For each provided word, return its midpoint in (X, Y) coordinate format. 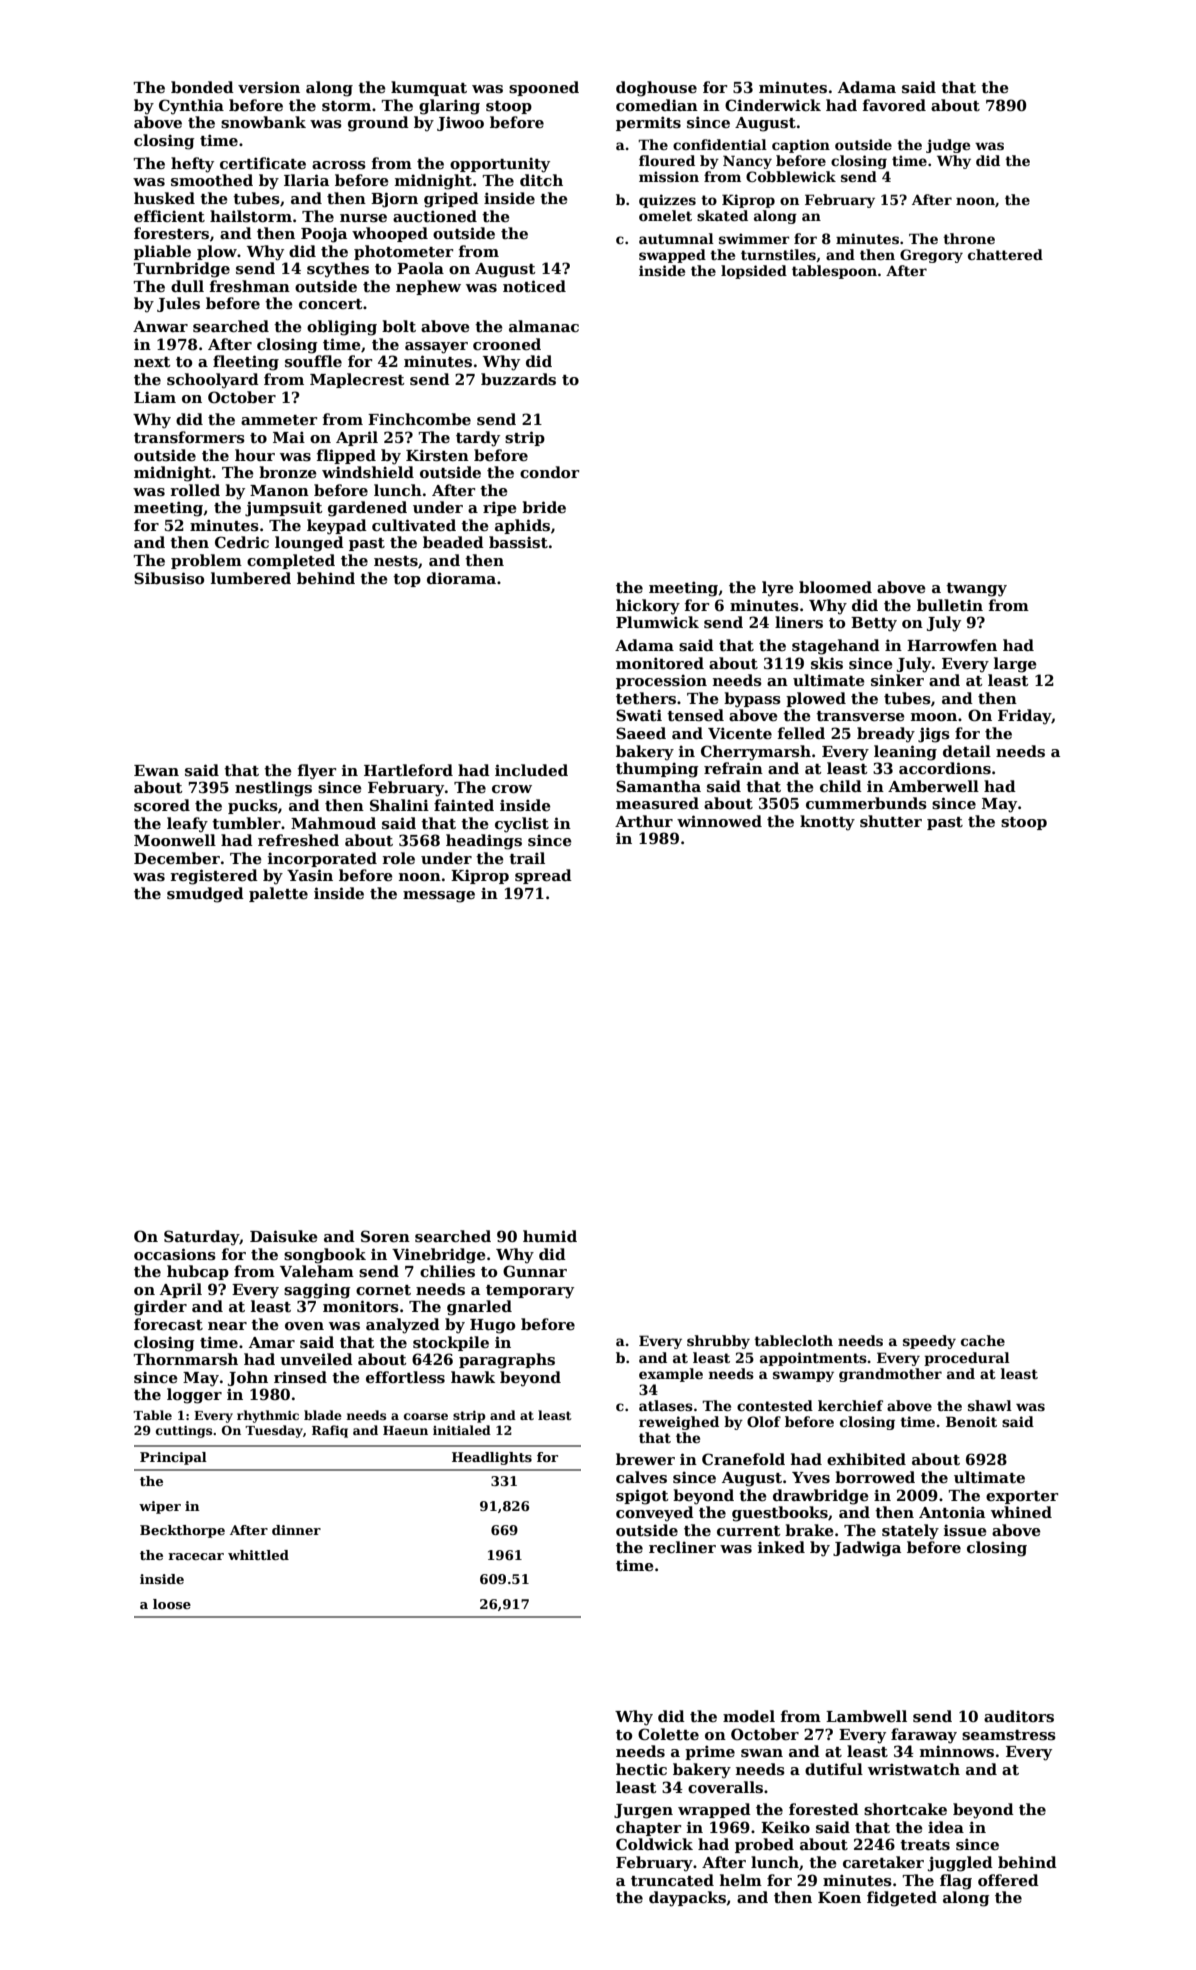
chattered (1005, 254)
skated (722, 215)
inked (781, 1547)
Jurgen (643, 1811)
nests (396, 561)
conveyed (655, 1514)
